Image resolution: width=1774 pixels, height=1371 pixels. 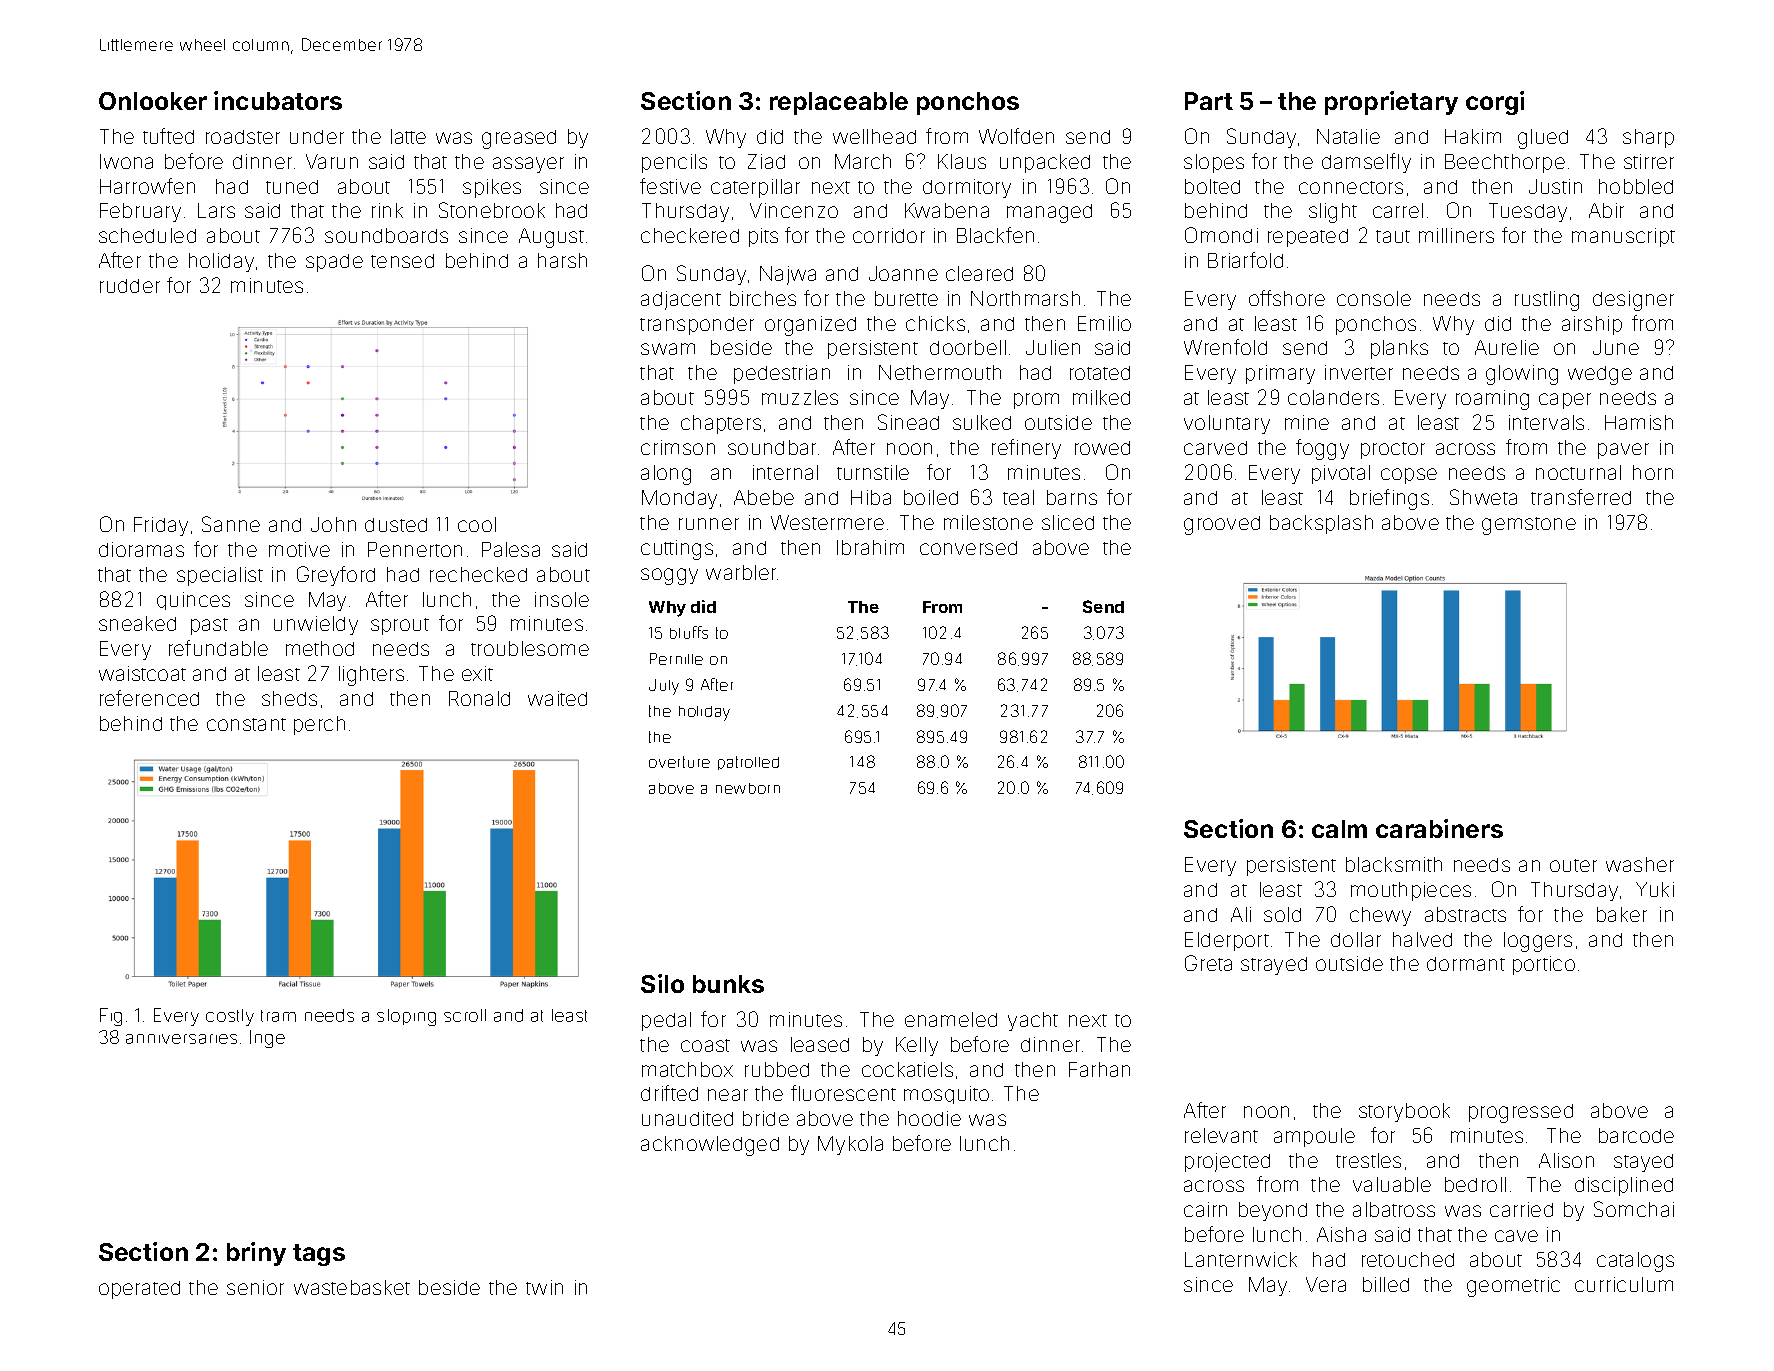 What do you see at coordinates (246, 724) in the screenshot?
I see `constant` at bounding box center [246, 724].
